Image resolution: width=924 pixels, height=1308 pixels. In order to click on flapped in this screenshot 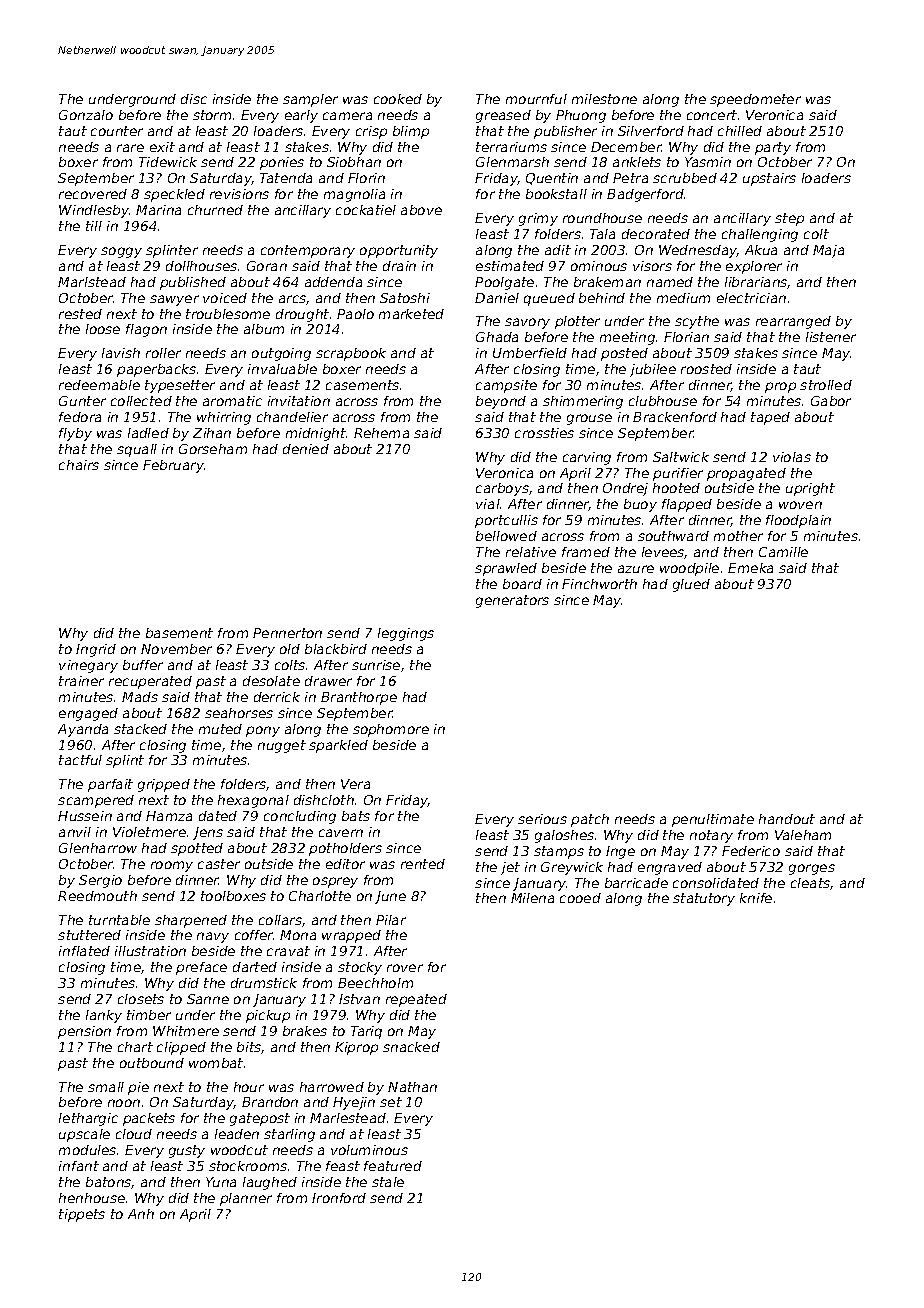, I will do `click(687, 505)`.
